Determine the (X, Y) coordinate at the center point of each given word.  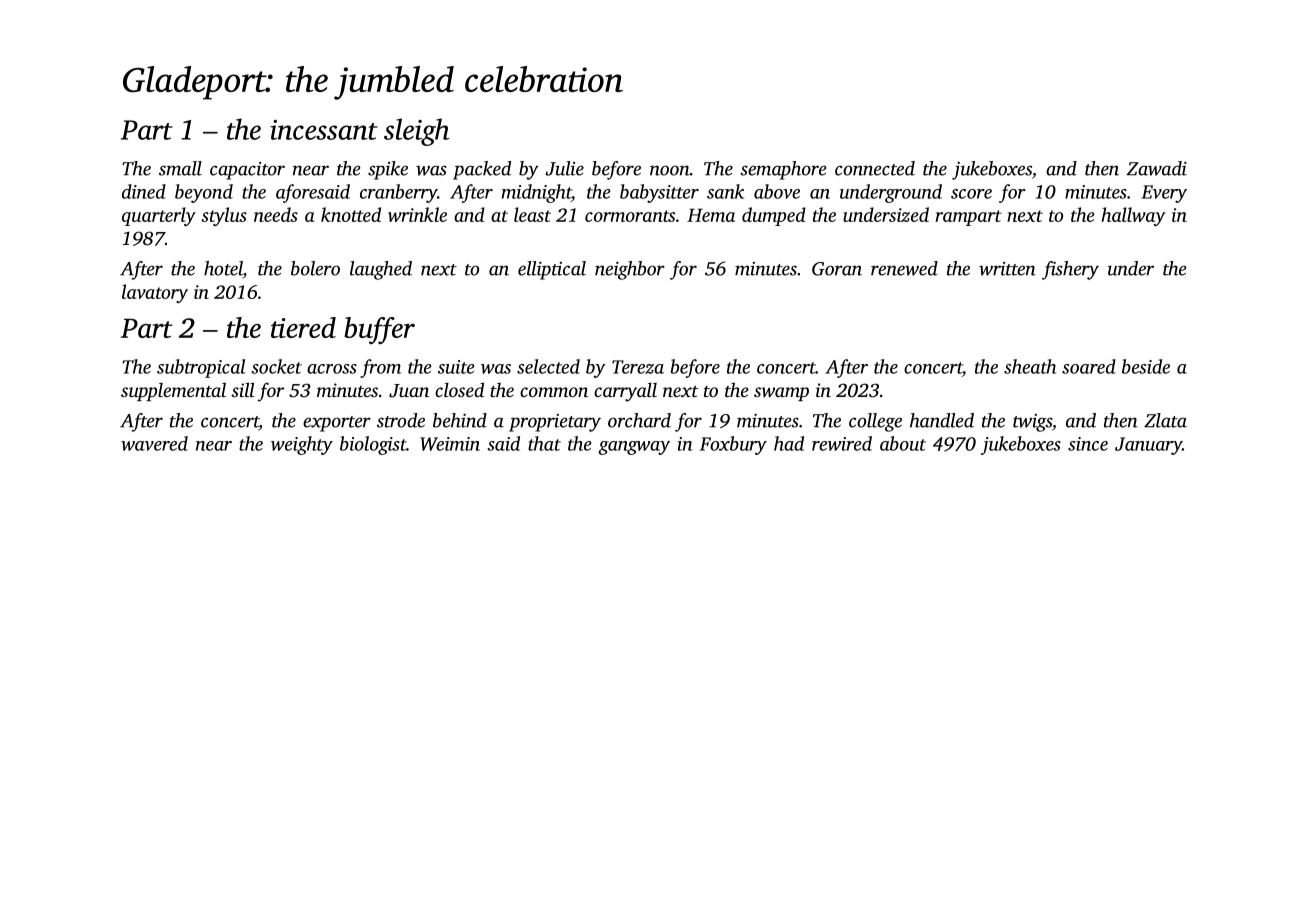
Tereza (638, 367)
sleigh (417, 132)
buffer (379, 330)
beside (1146, 366)
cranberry (398, 193)
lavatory (155, 293)
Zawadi (1157, 168)
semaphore (783, 170)
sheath (1030, 366)
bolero (315, 268)
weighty (302, 445)
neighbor (630, 270)
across (332, 369)
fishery (1070, 270)
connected (875, 168)
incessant (324, 130)
